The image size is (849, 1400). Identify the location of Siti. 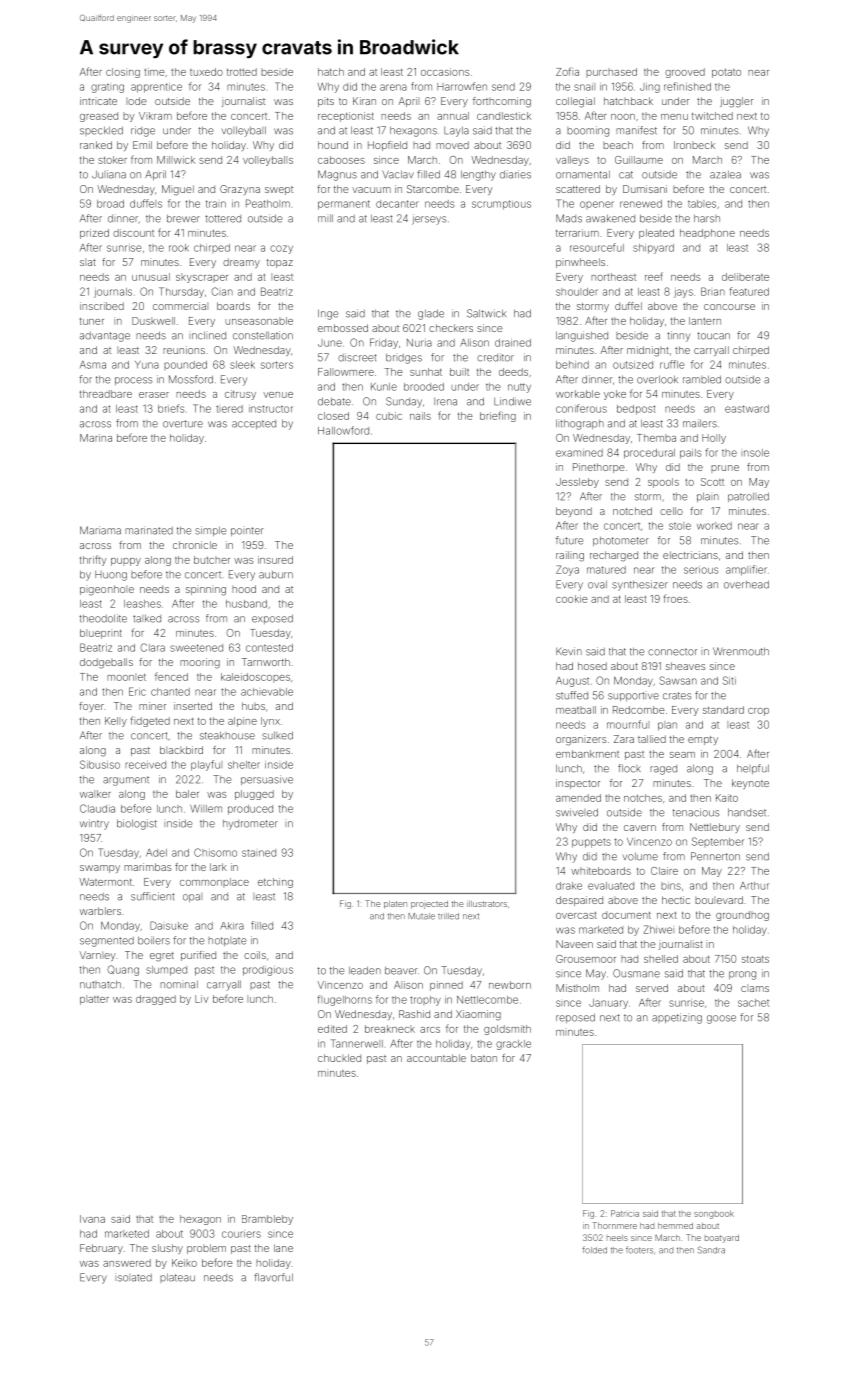
(729, 680).
